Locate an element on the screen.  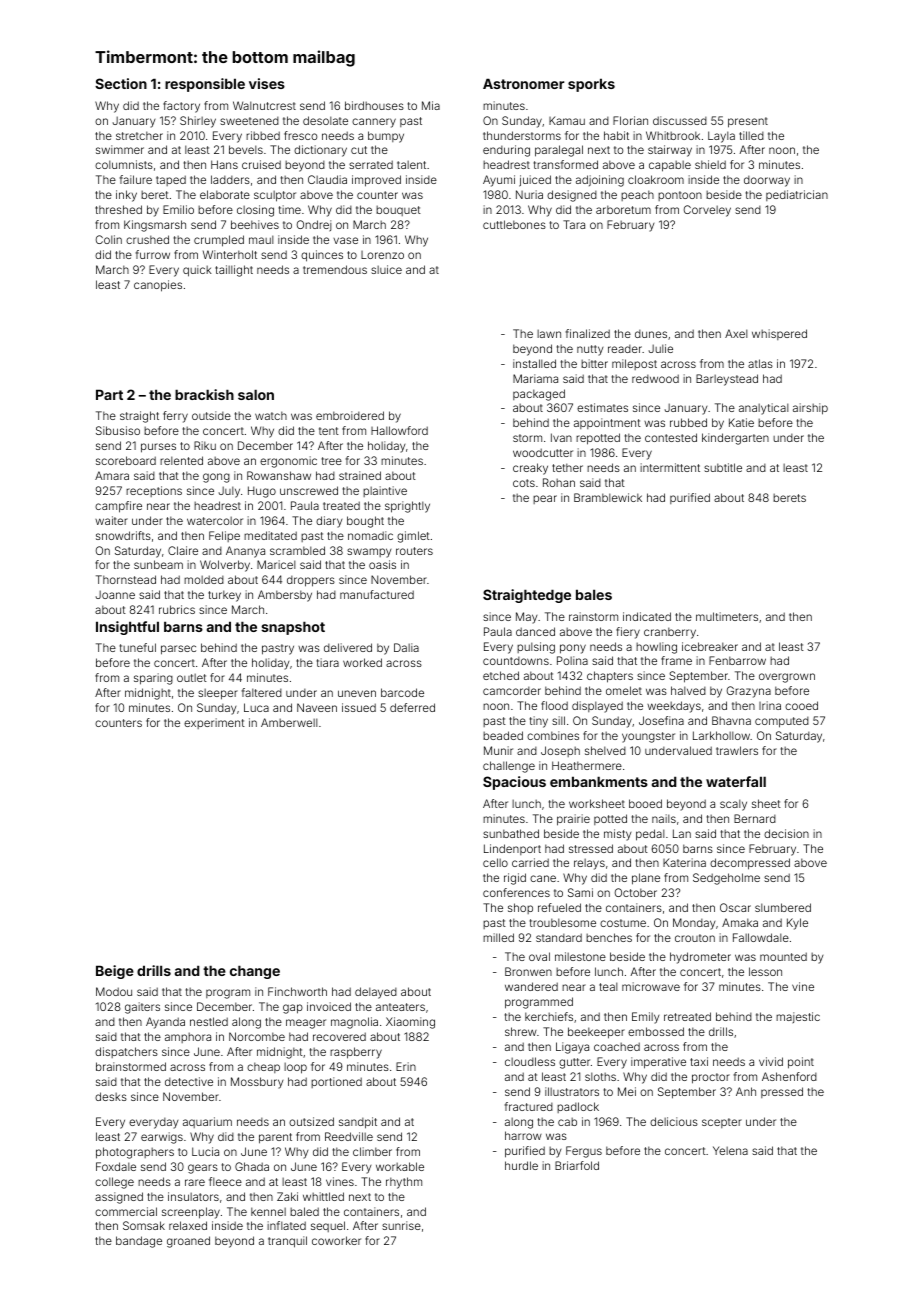
sweetened is located at coordinates (249, 121).
